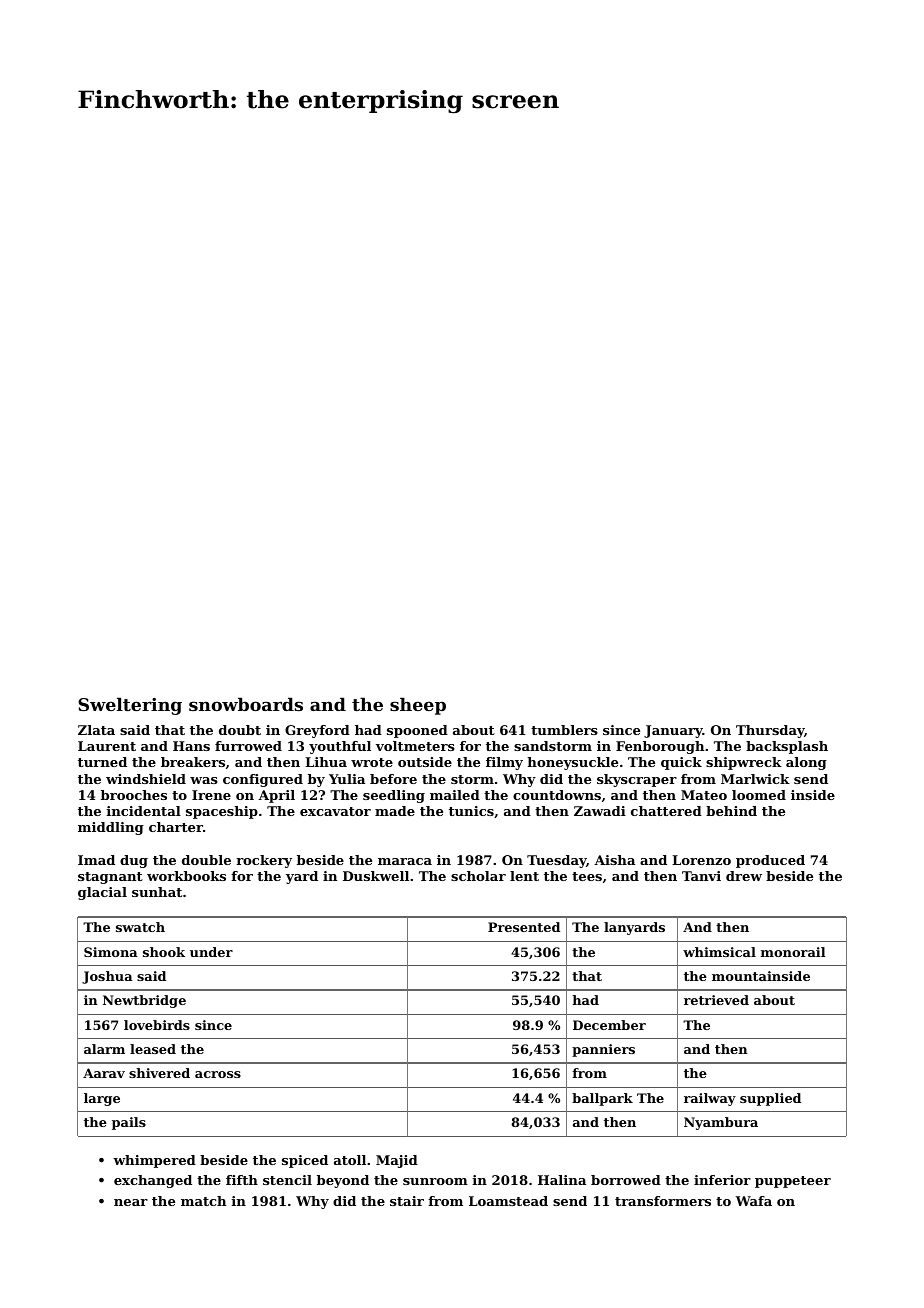 This image has width=924, height=1308. Describe the element at coordinates (154, 1161) in the image. I see `whimpered` at that location.
